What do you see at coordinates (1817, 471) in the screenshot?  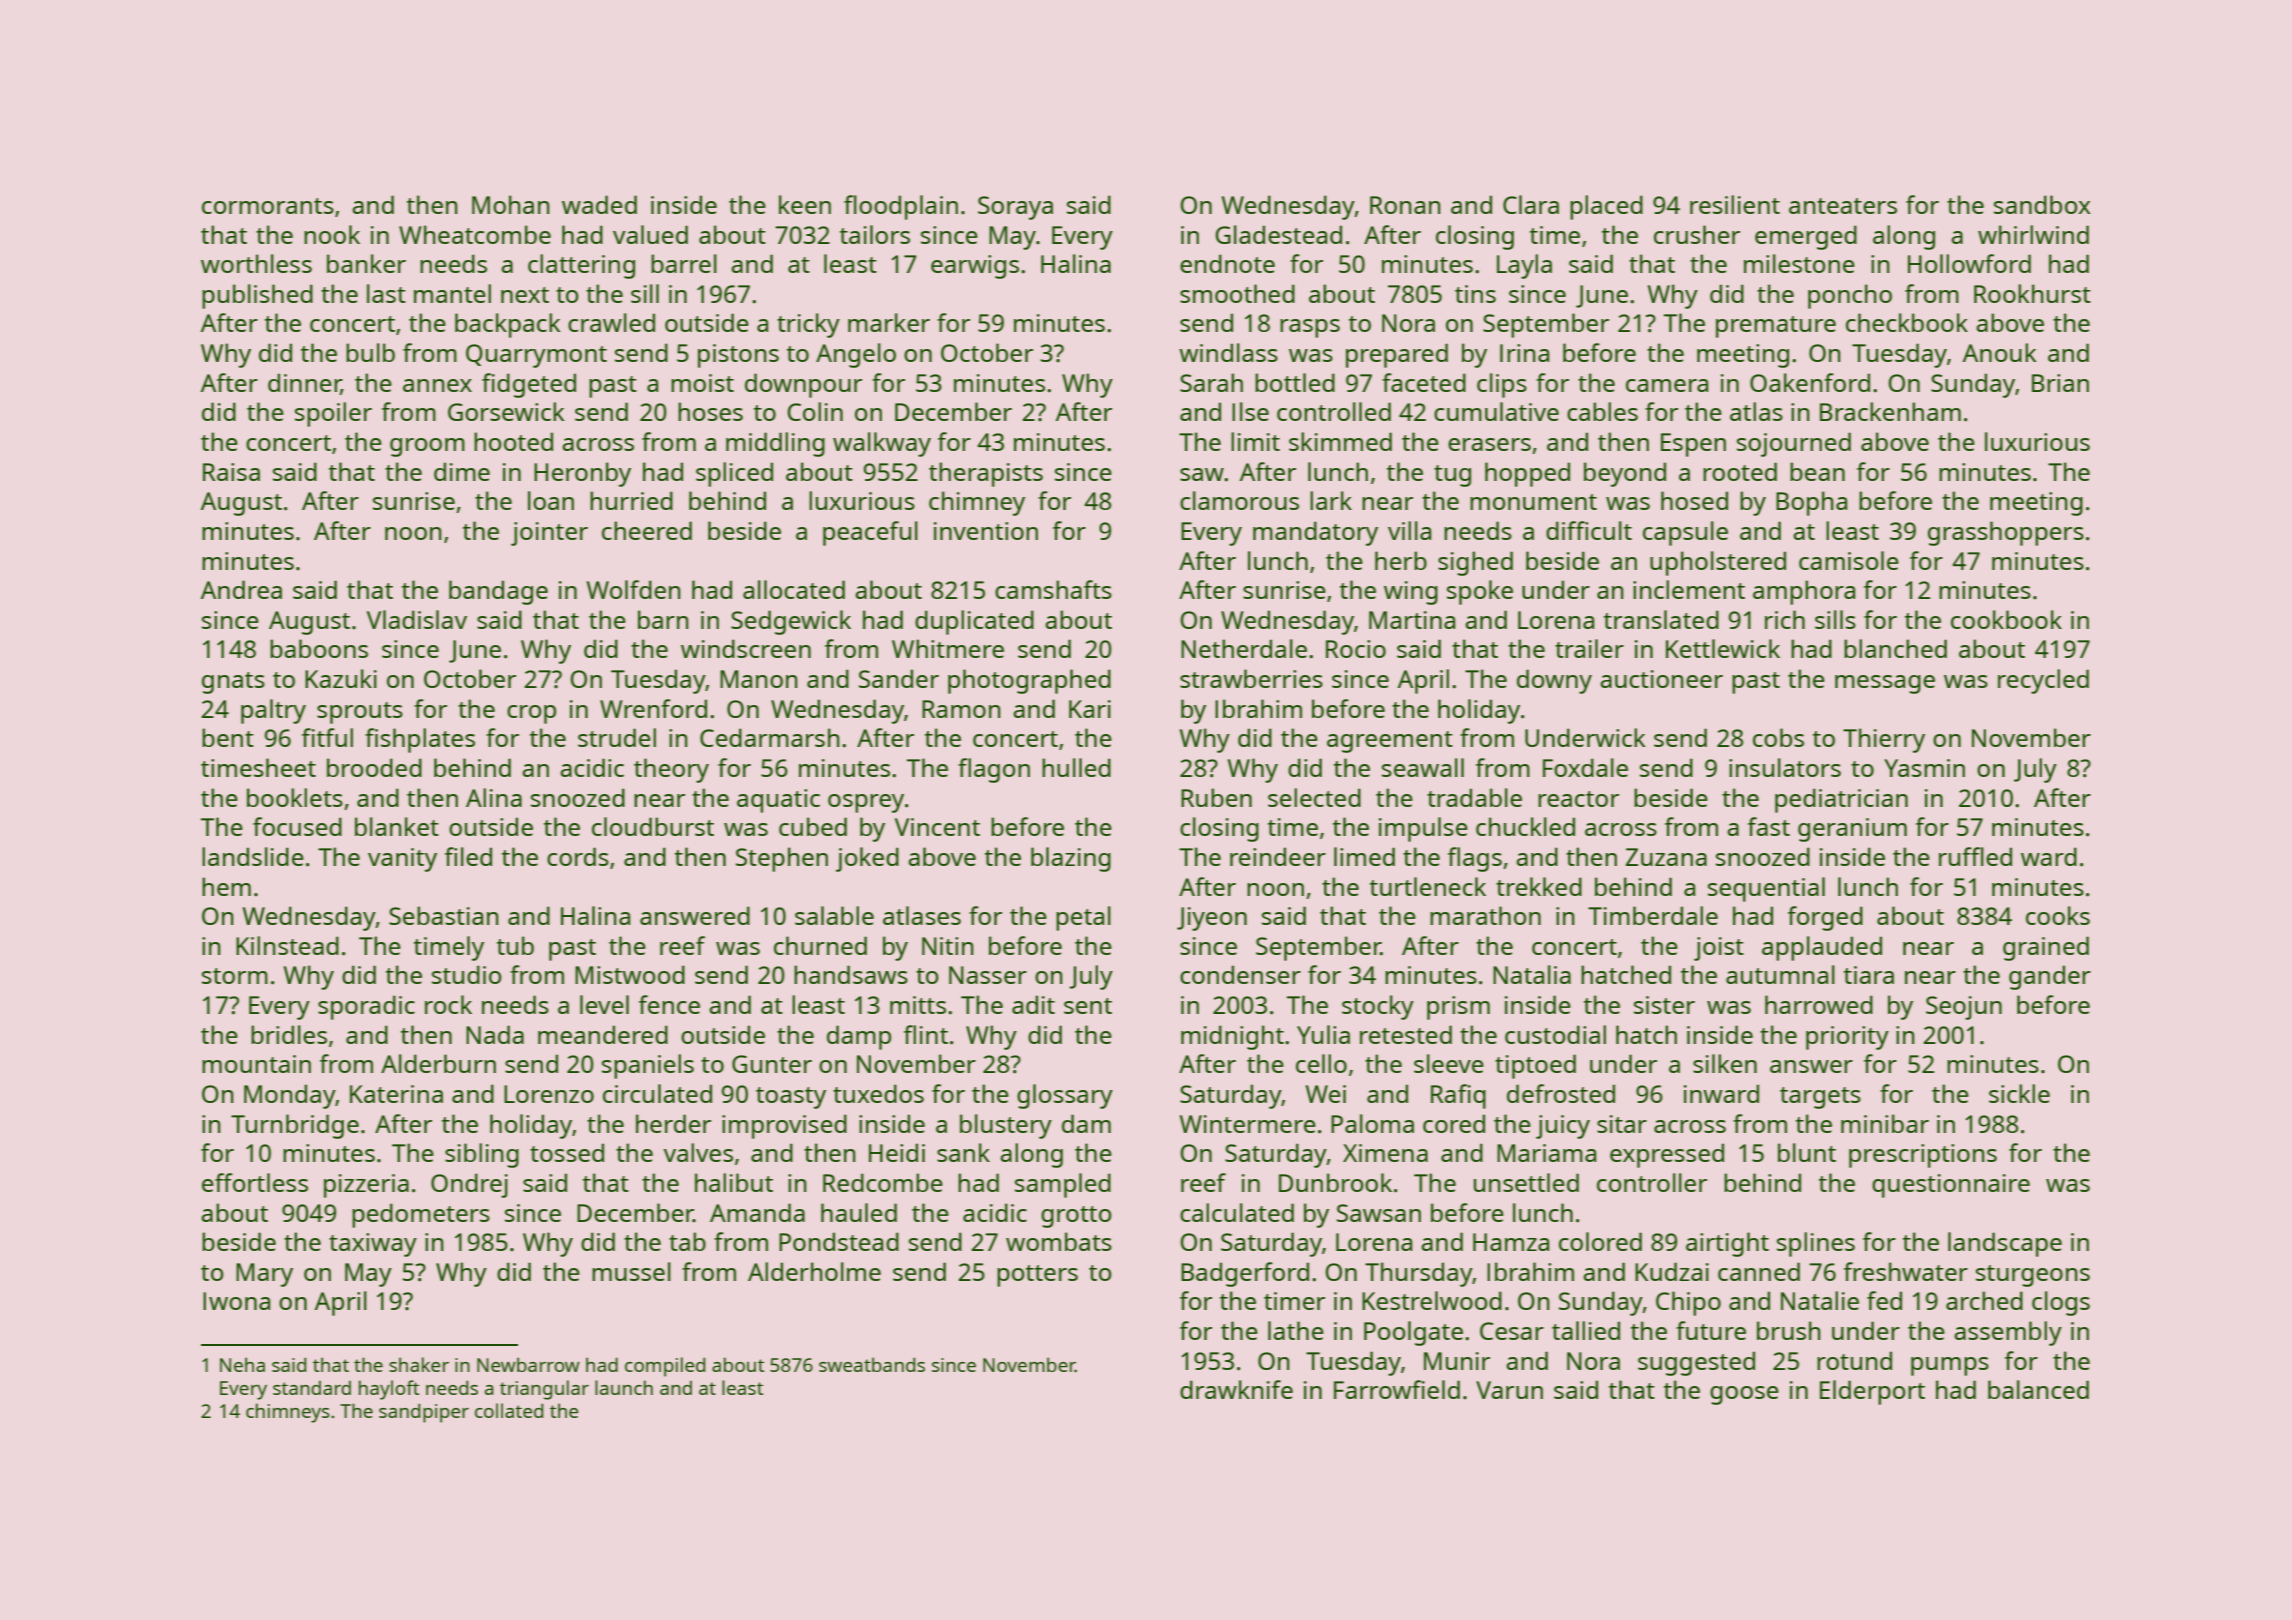 I see `bean` at bounding box center [1817, 471].
